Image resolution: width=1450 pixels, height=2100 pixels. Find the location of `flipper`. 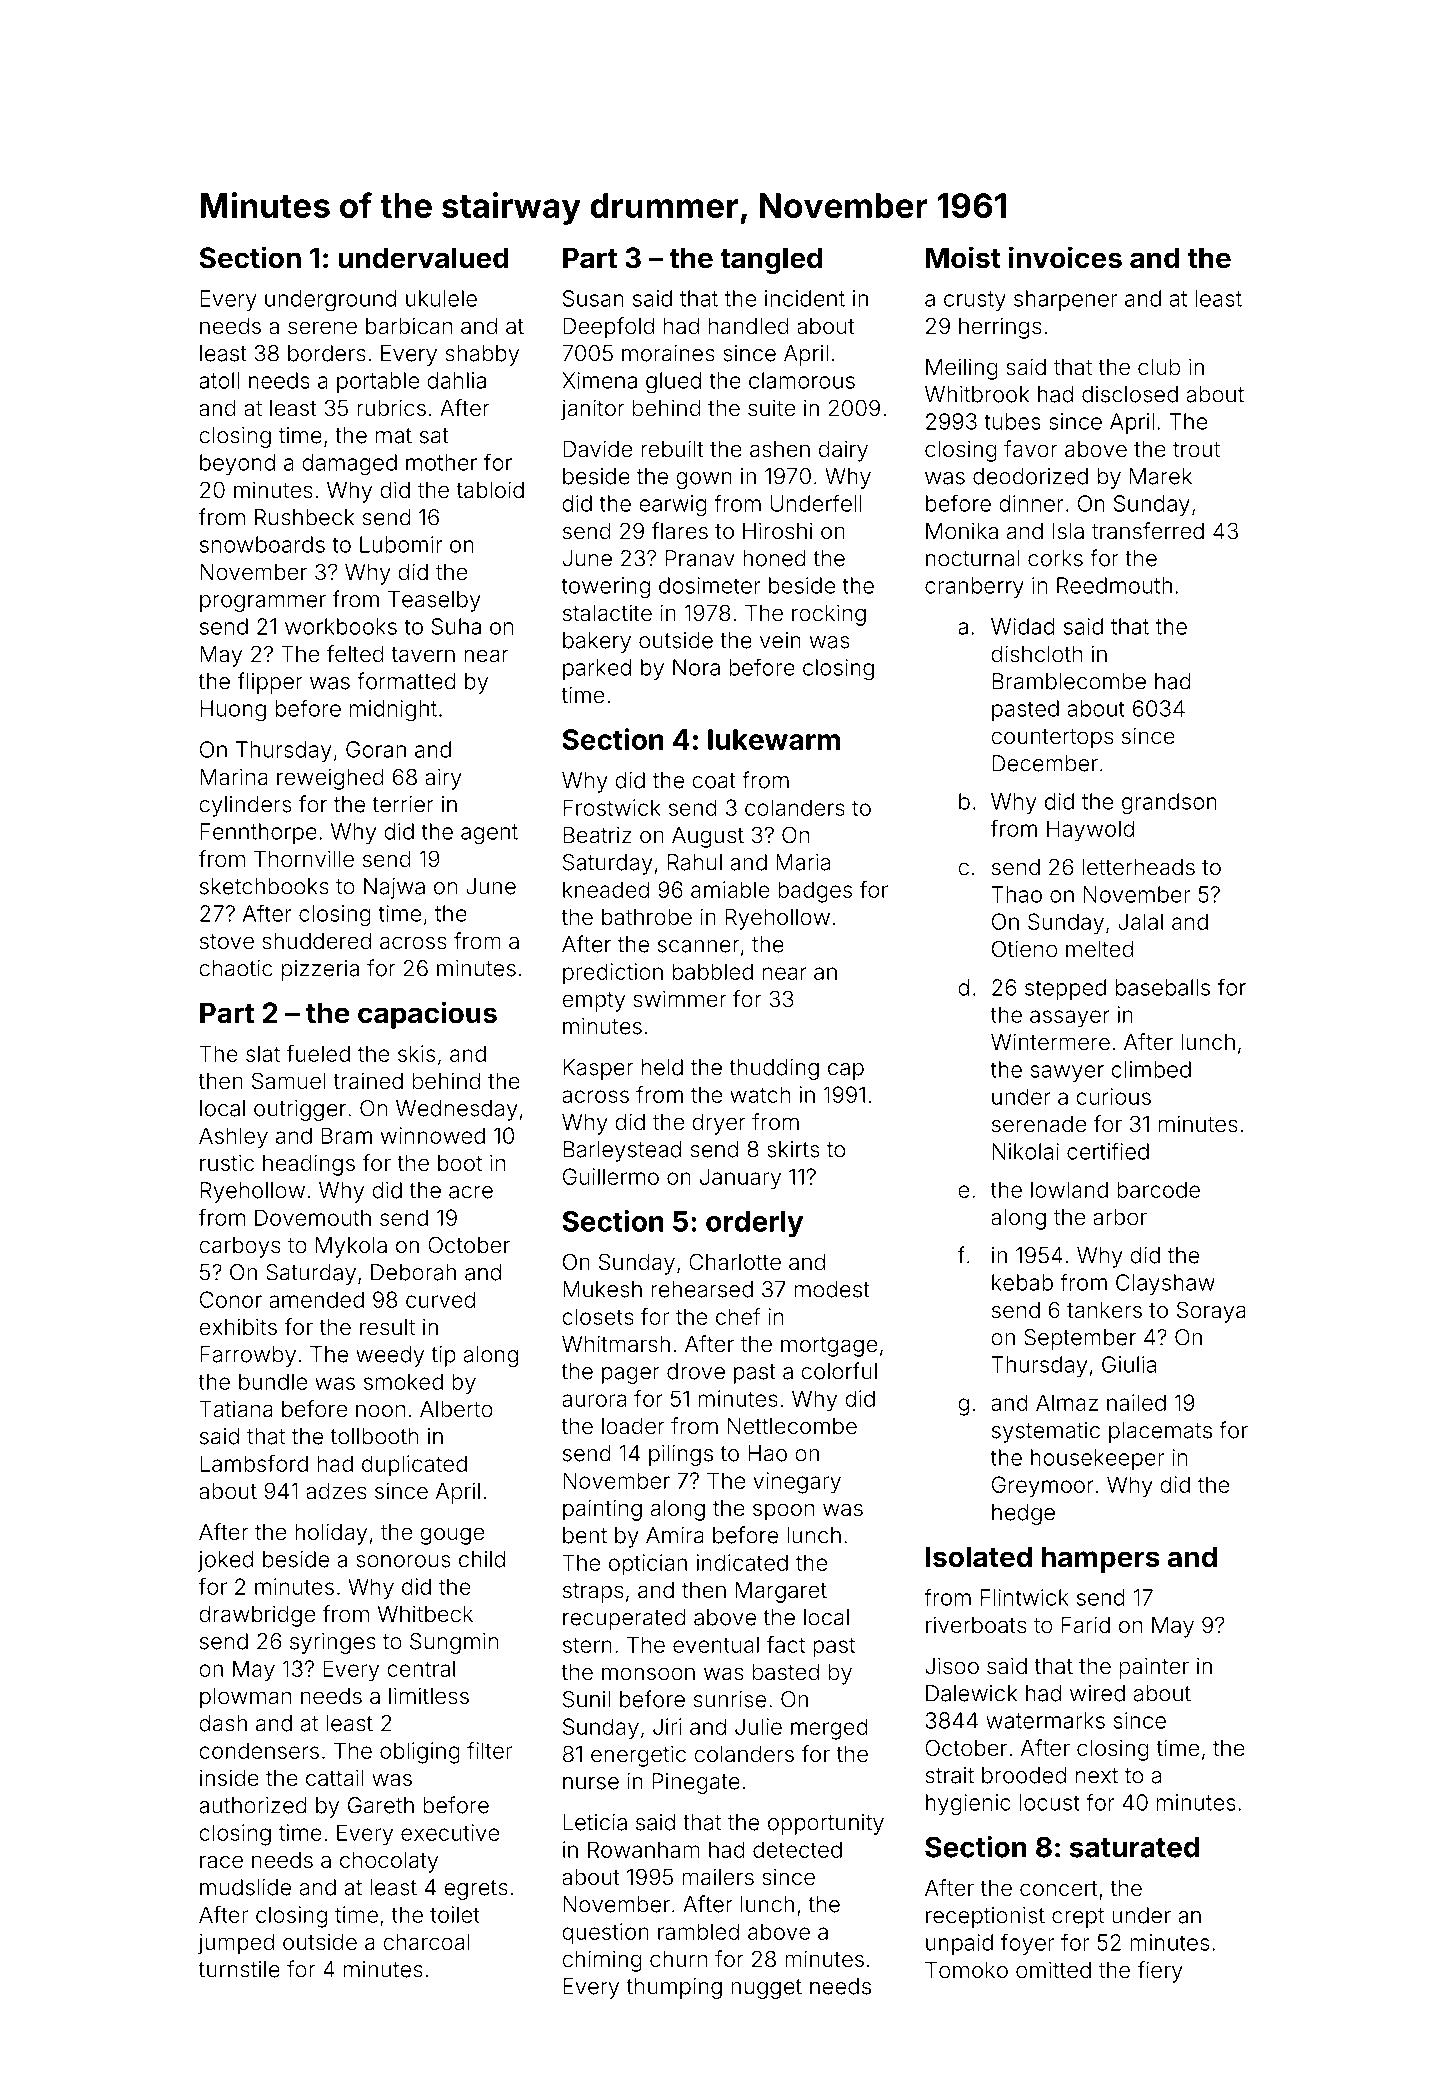

flipper is located at coordinates (270, 683).
